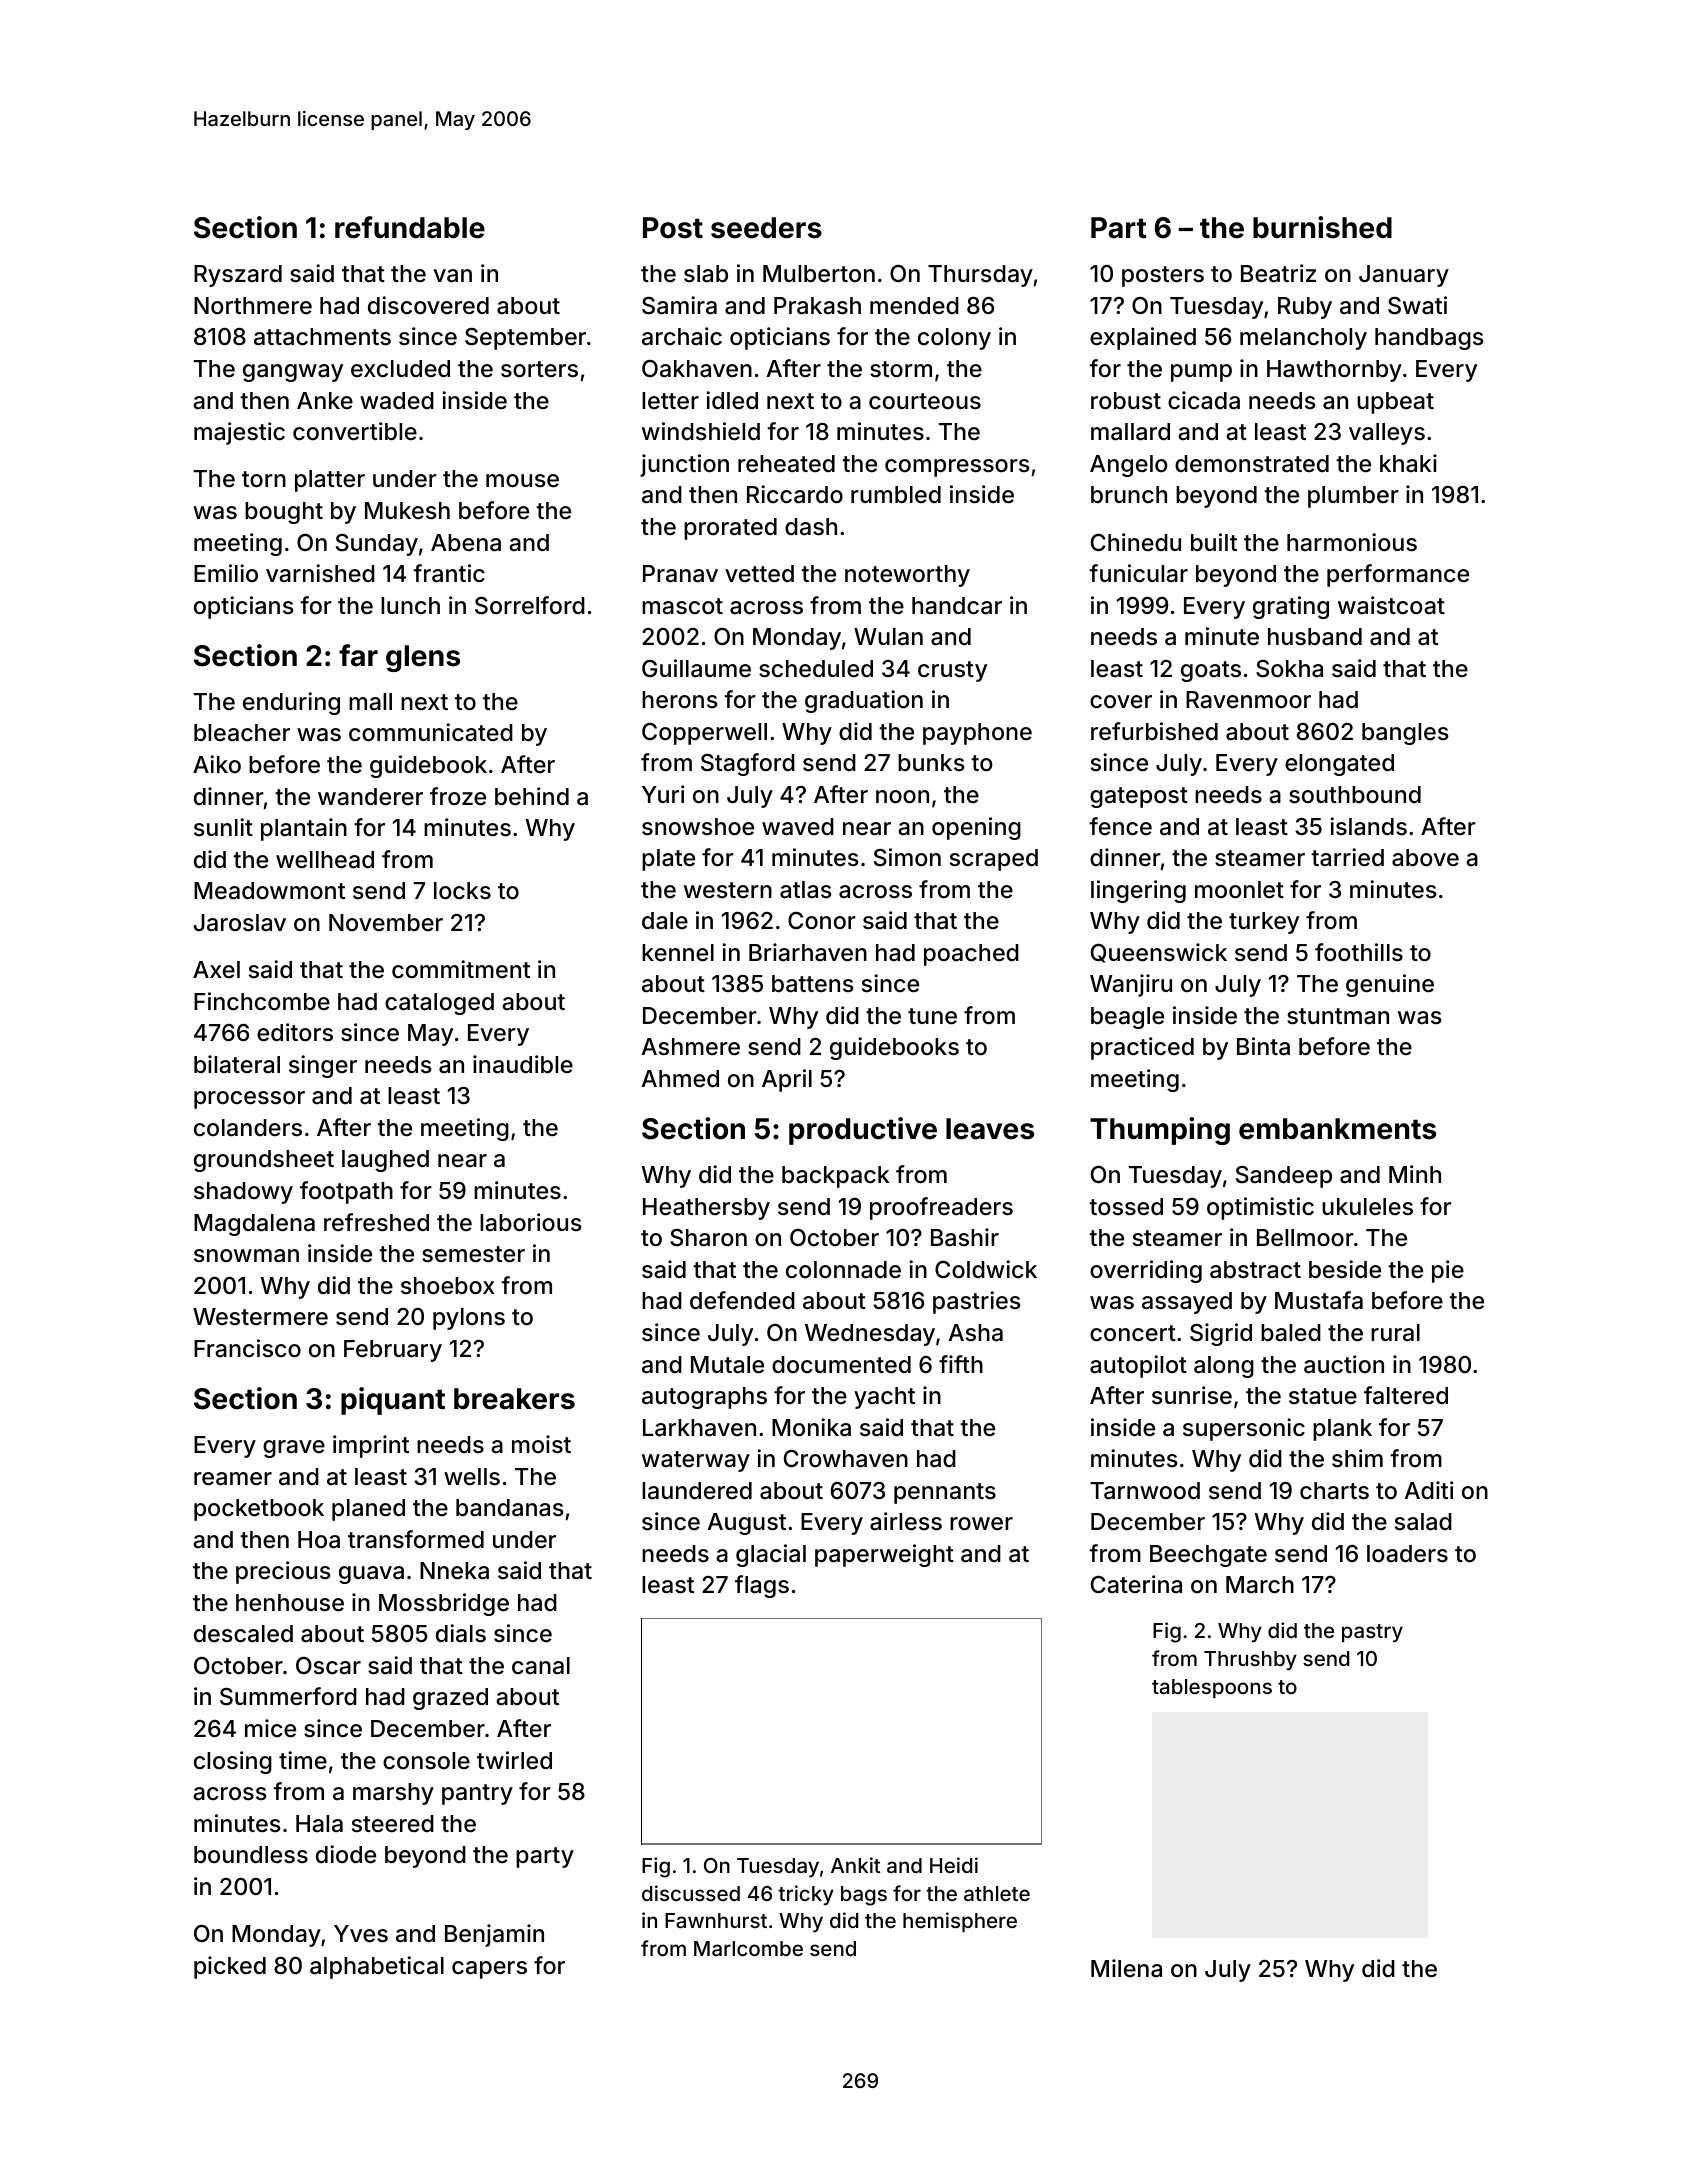 This document has width=1683, height=2178. What do you see at coordinates (806, 1895) in the document?
I see `tricky` at bounding box center [806, 1895].
